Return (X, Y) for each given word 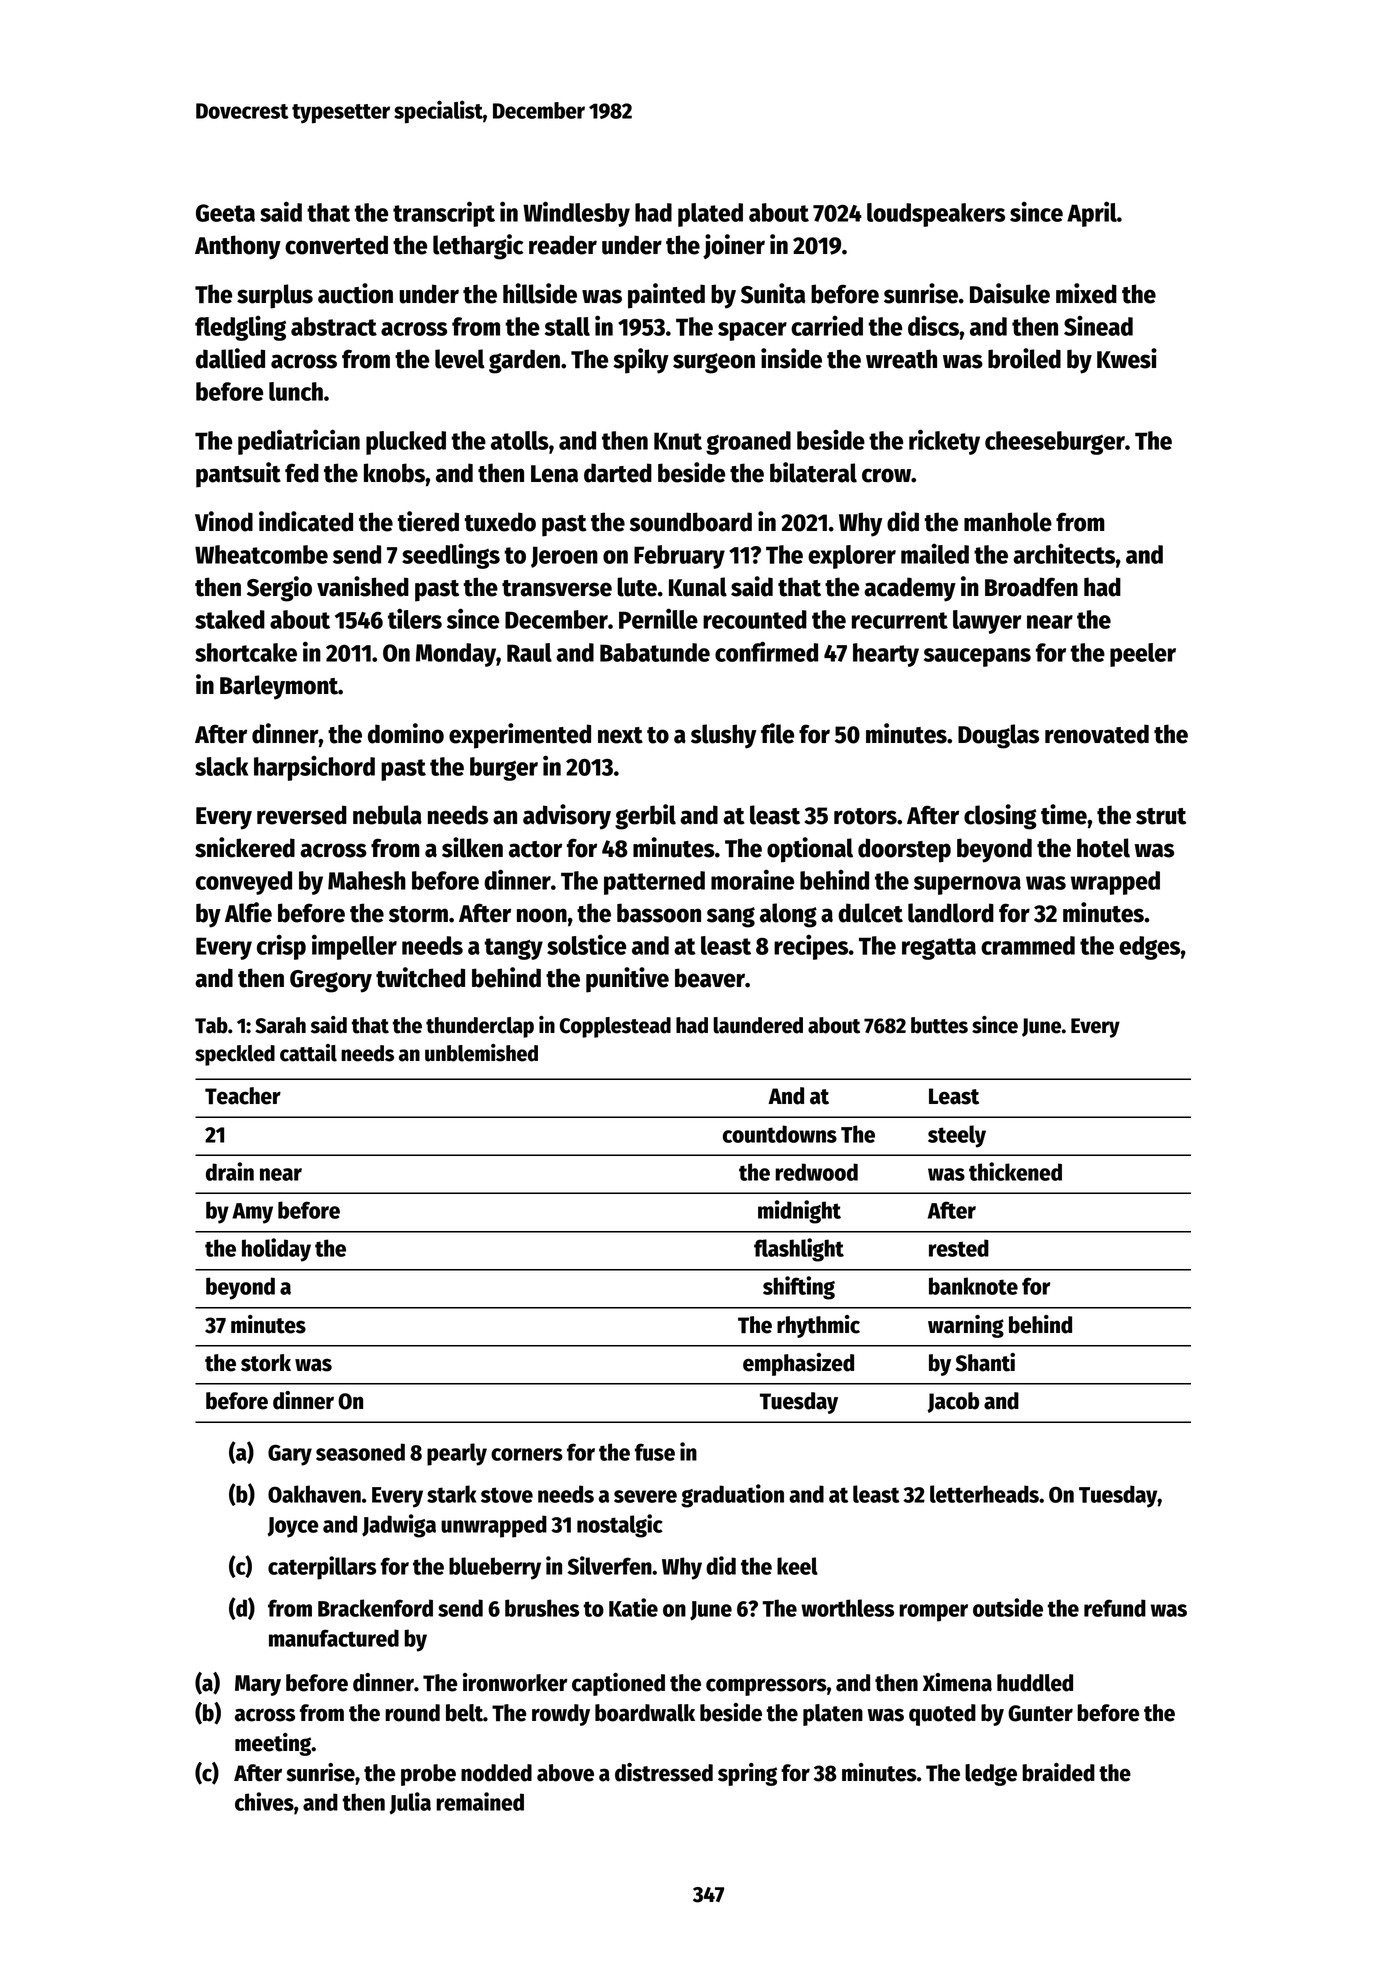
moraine (752, 879)
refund (1115, 1608)
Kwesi (1127, 358)
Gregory (331, 981)
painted (666, 296)
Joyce (293, 1527)
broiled (1024, 358)
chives (264, 1801)
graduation (732, 1496)
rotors (865, 816)
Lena (554, 474)
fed (302, 473)
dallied (230, 358)
